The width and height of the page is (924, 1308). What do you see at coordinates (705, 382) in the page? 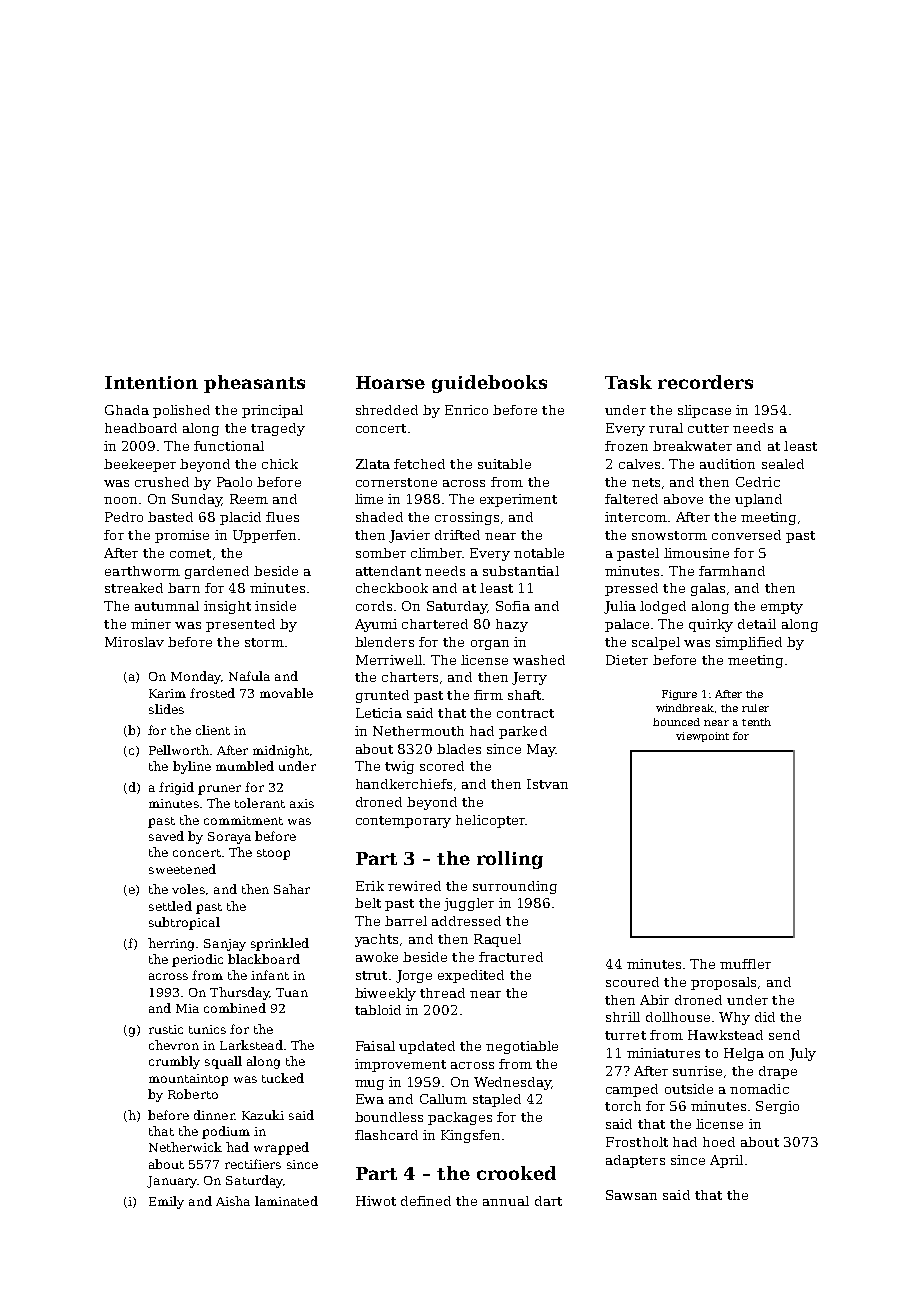
I see `recorders` at bounding box center [705, 382].
